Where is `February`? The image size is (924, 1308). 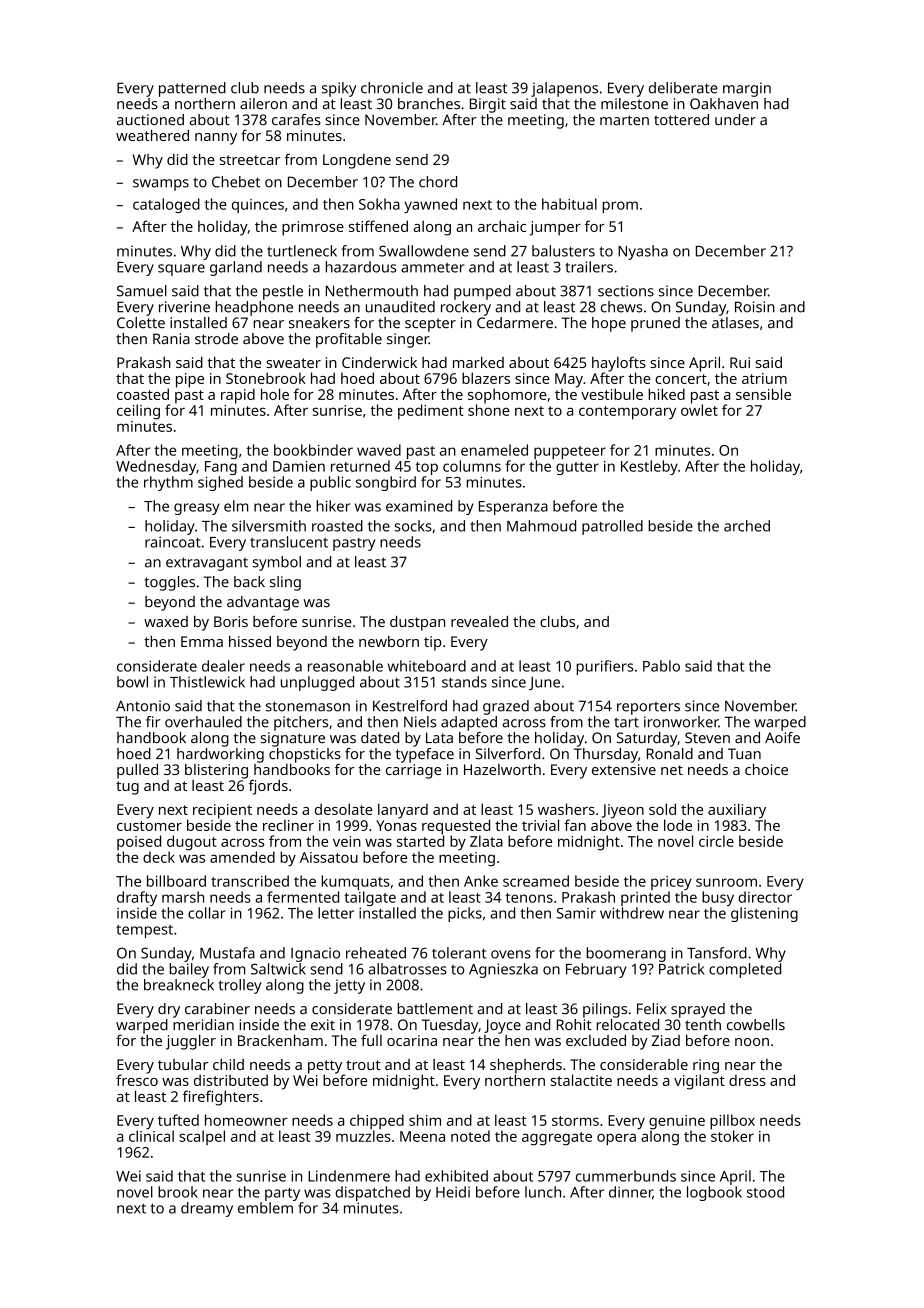 February is located at coordinates (596, 970).
